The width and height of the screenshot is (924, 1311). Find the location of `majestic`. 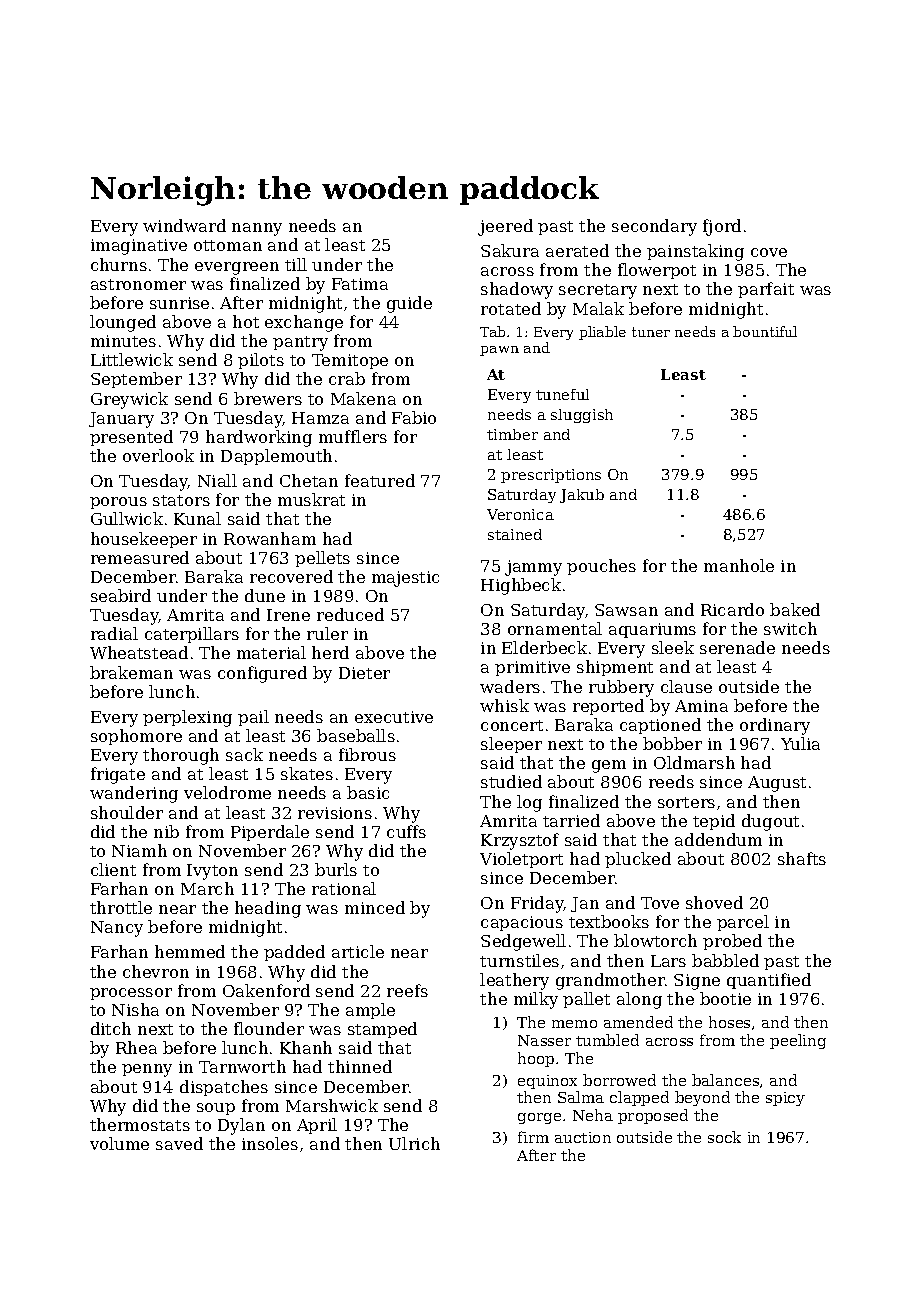

majestic is located at coordinates (405, 579).
